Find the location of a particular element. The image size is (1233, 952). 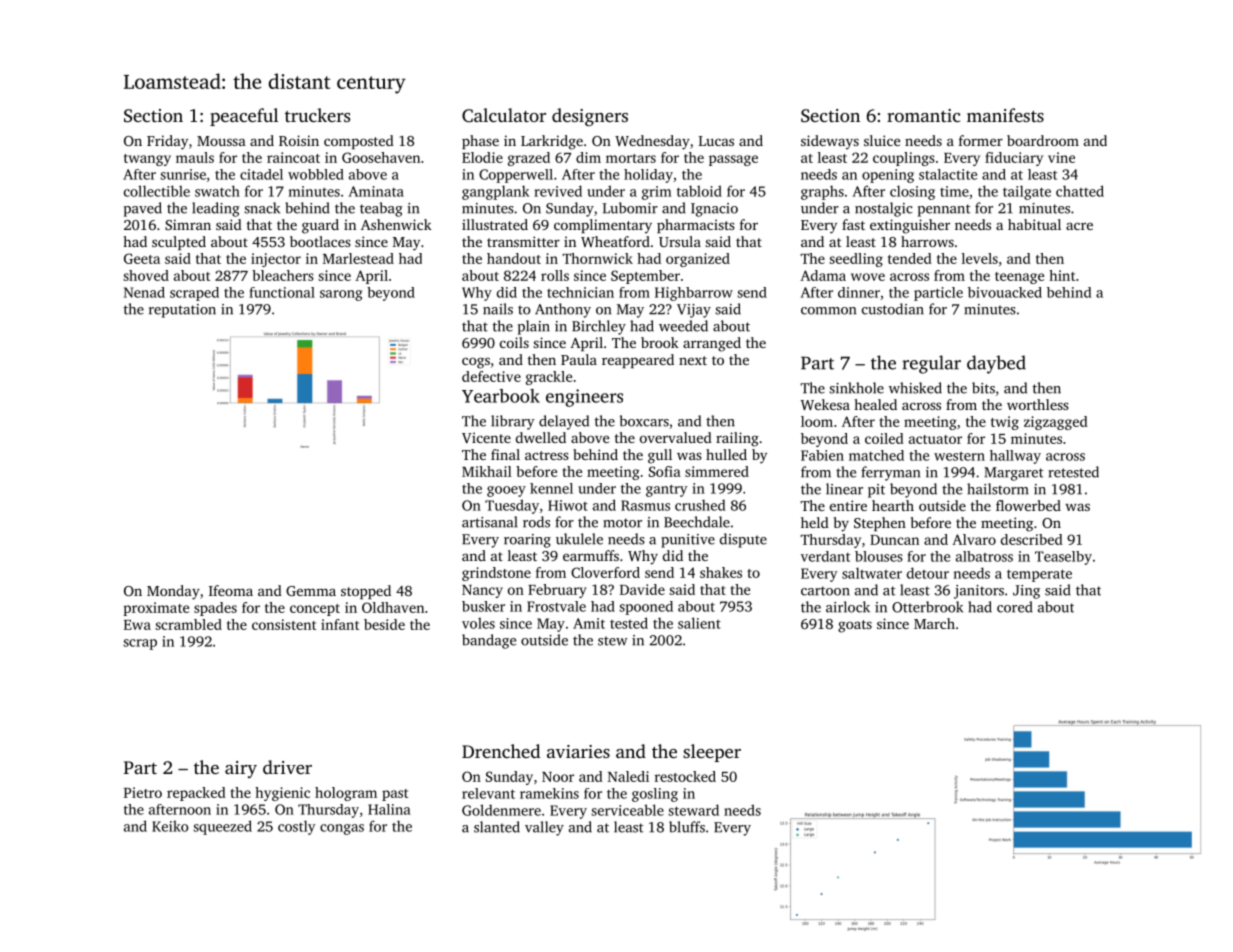

ukulele is located at coordinates (579, 539).
